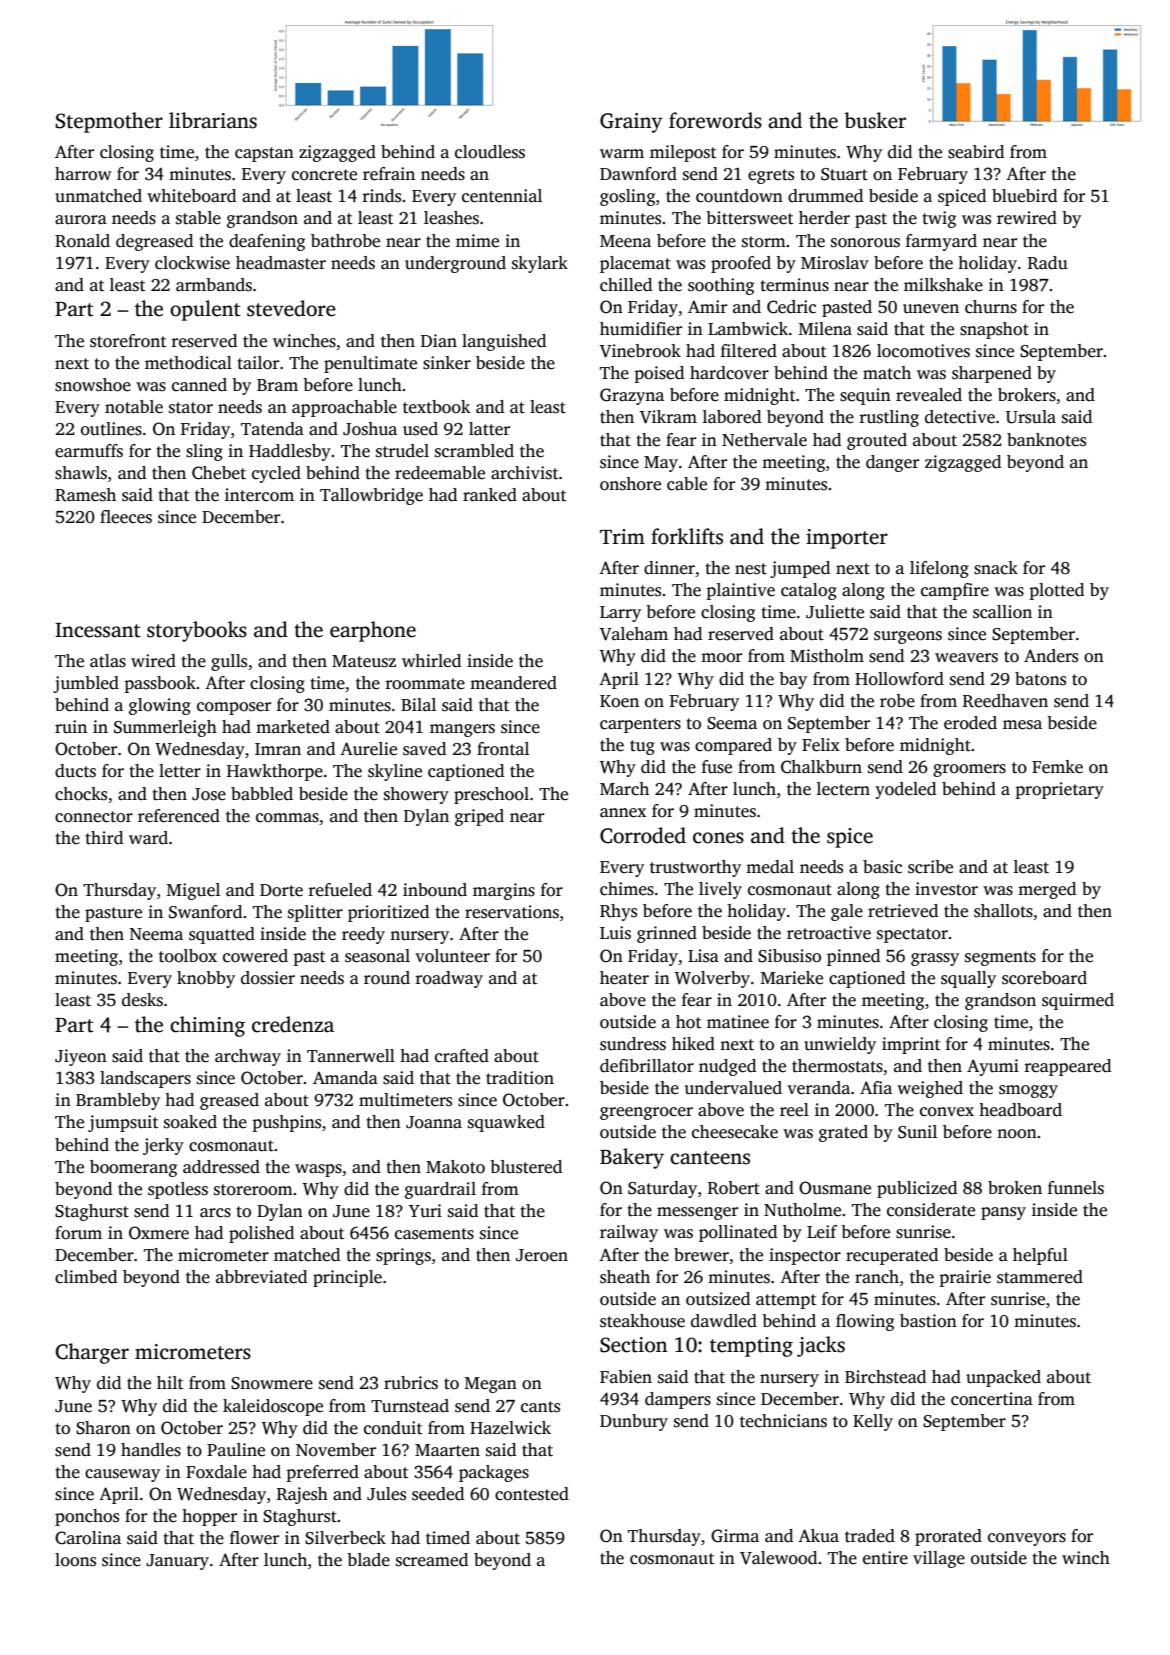 Image resolution: width=1170 pixels, height=1655 pixels. Describe the element at coordinates (506, 1123) in the page. I see `squawked` at that location.
